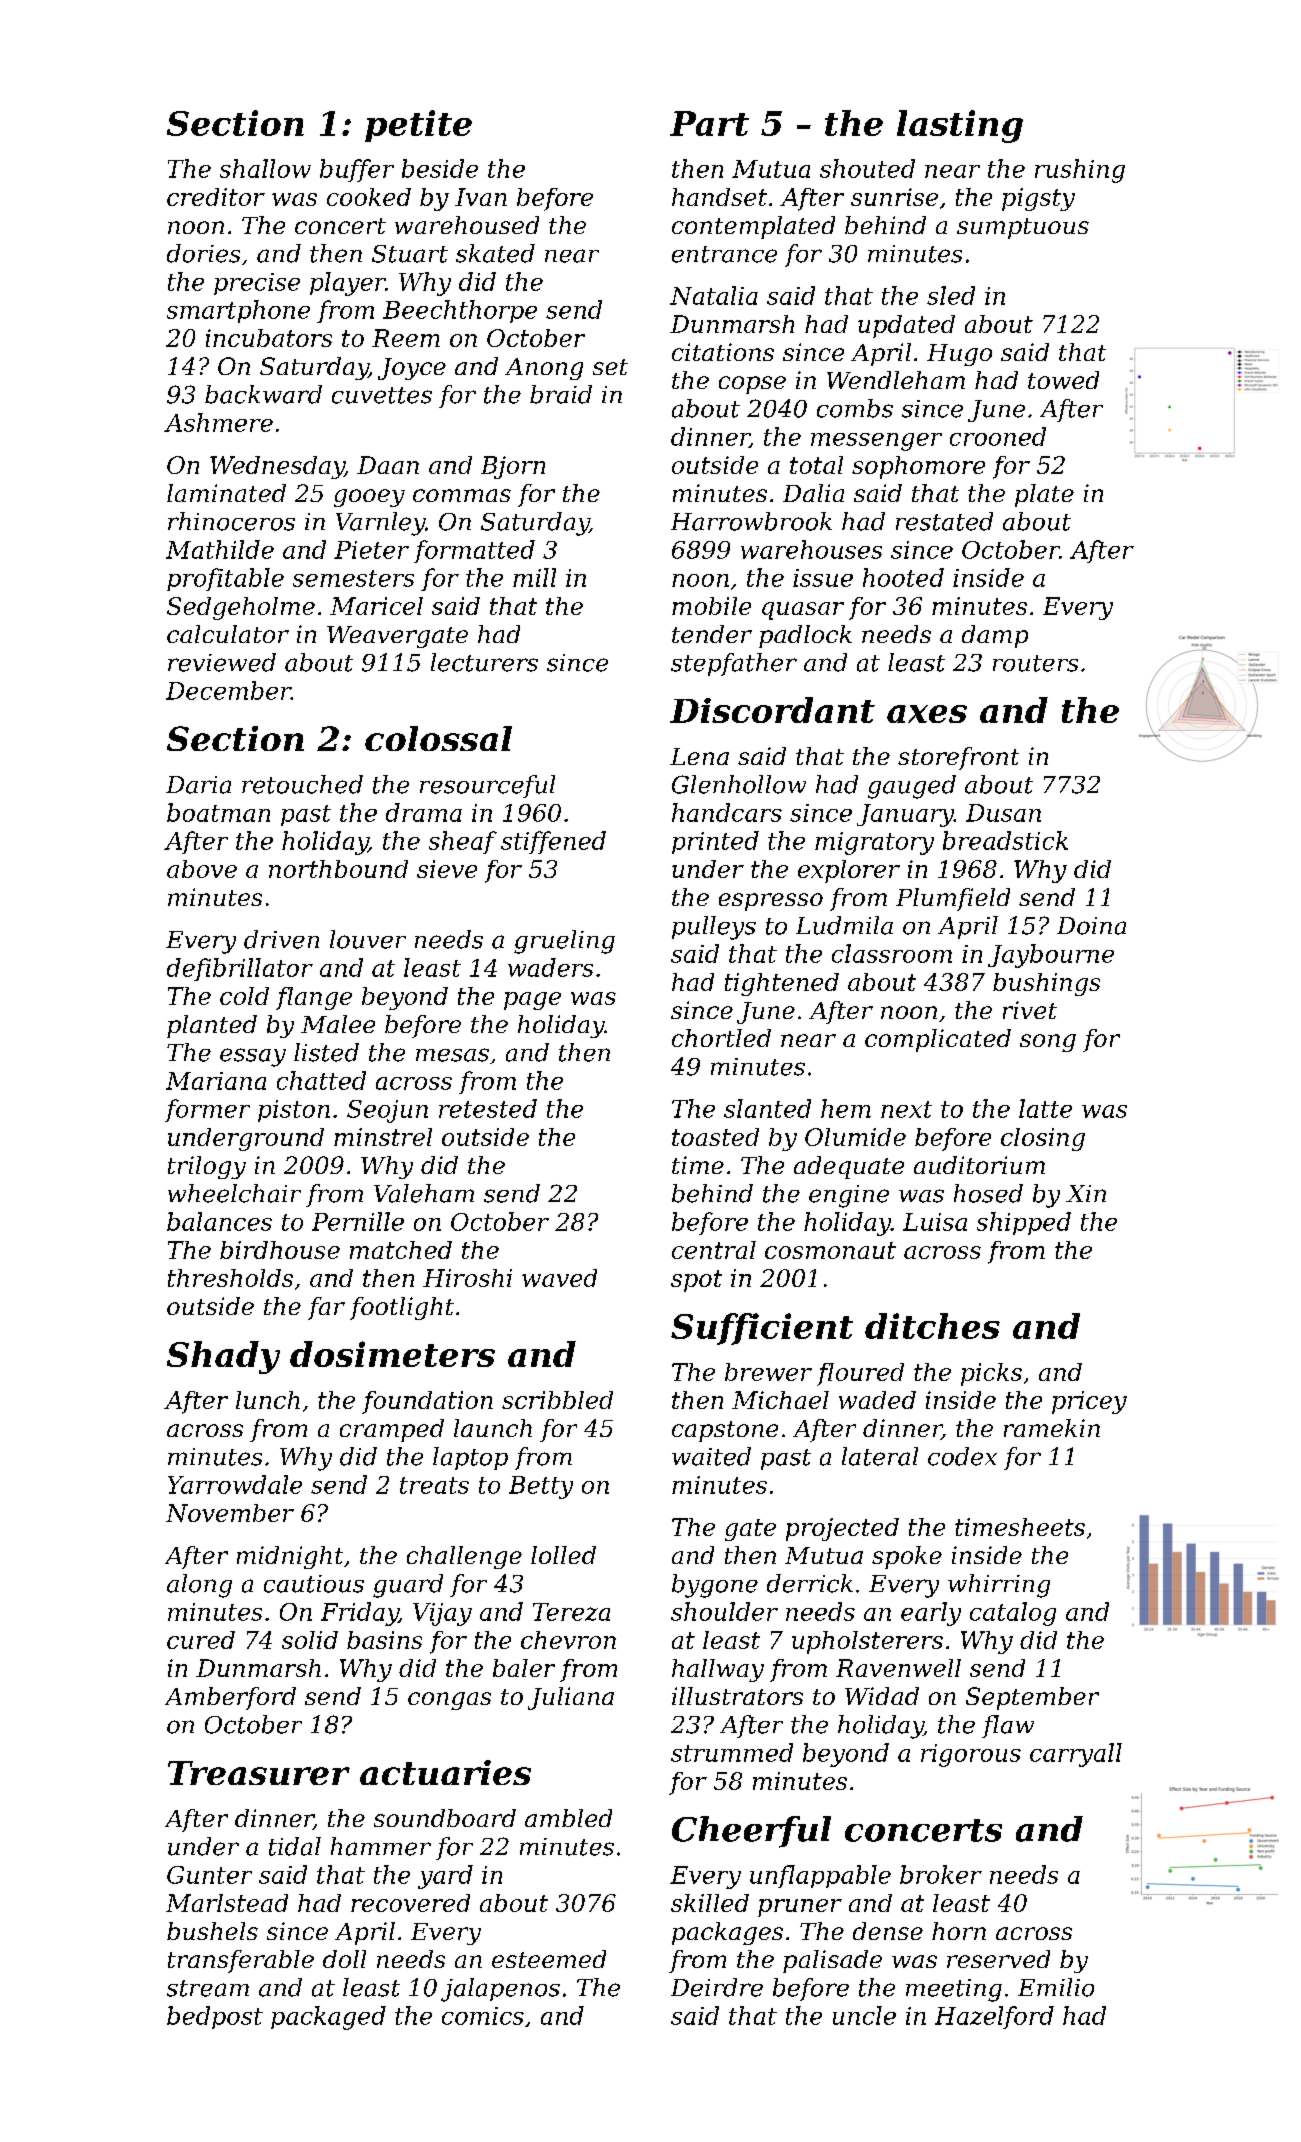 This screenshot has height=2142, width=1301. Describe the element at coordinates (295, 1846) in the screenshot. I see `tidal` at that location.
